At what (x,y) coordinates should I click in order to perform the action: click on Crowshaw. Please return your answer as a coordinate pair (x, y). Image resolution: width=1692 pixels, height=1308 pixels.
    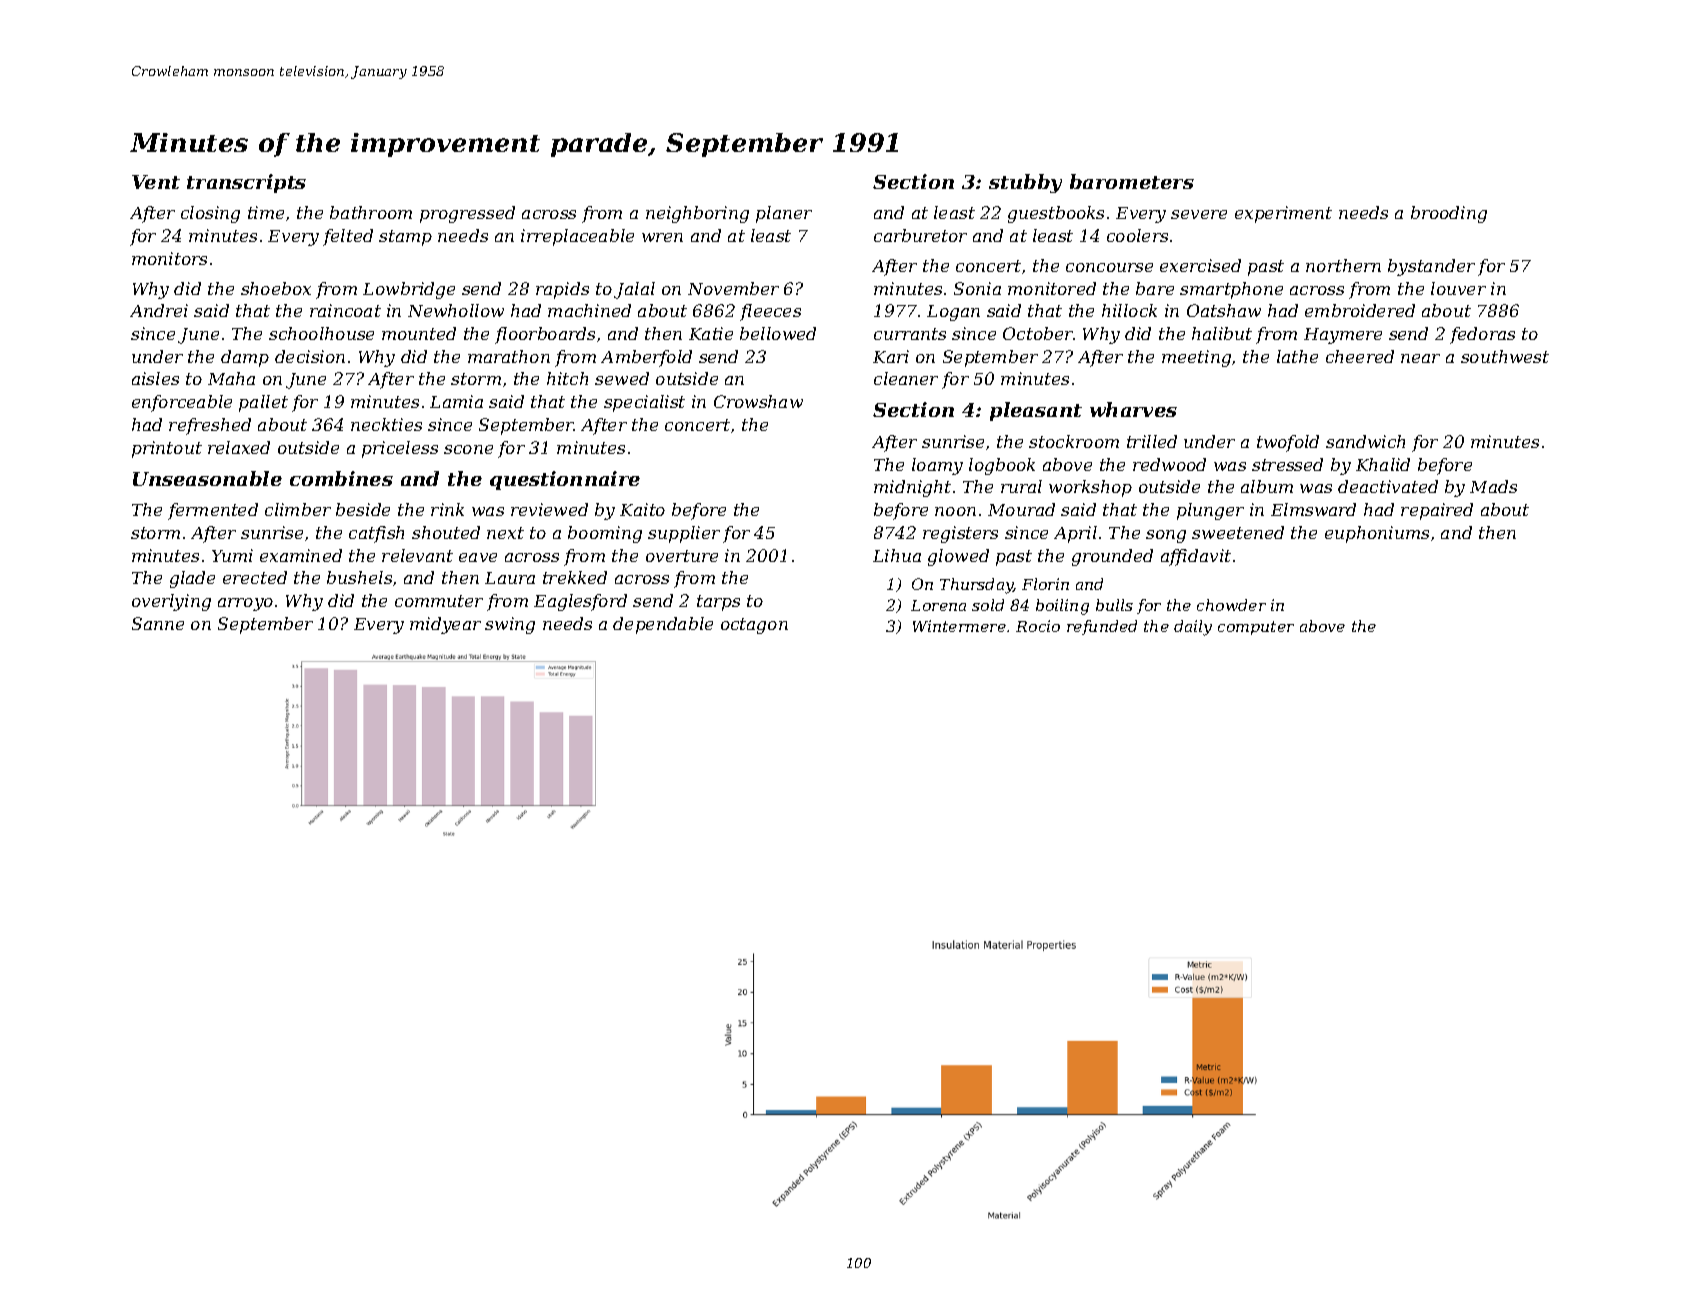
    Looking at the image, I should click on (758, 401).
